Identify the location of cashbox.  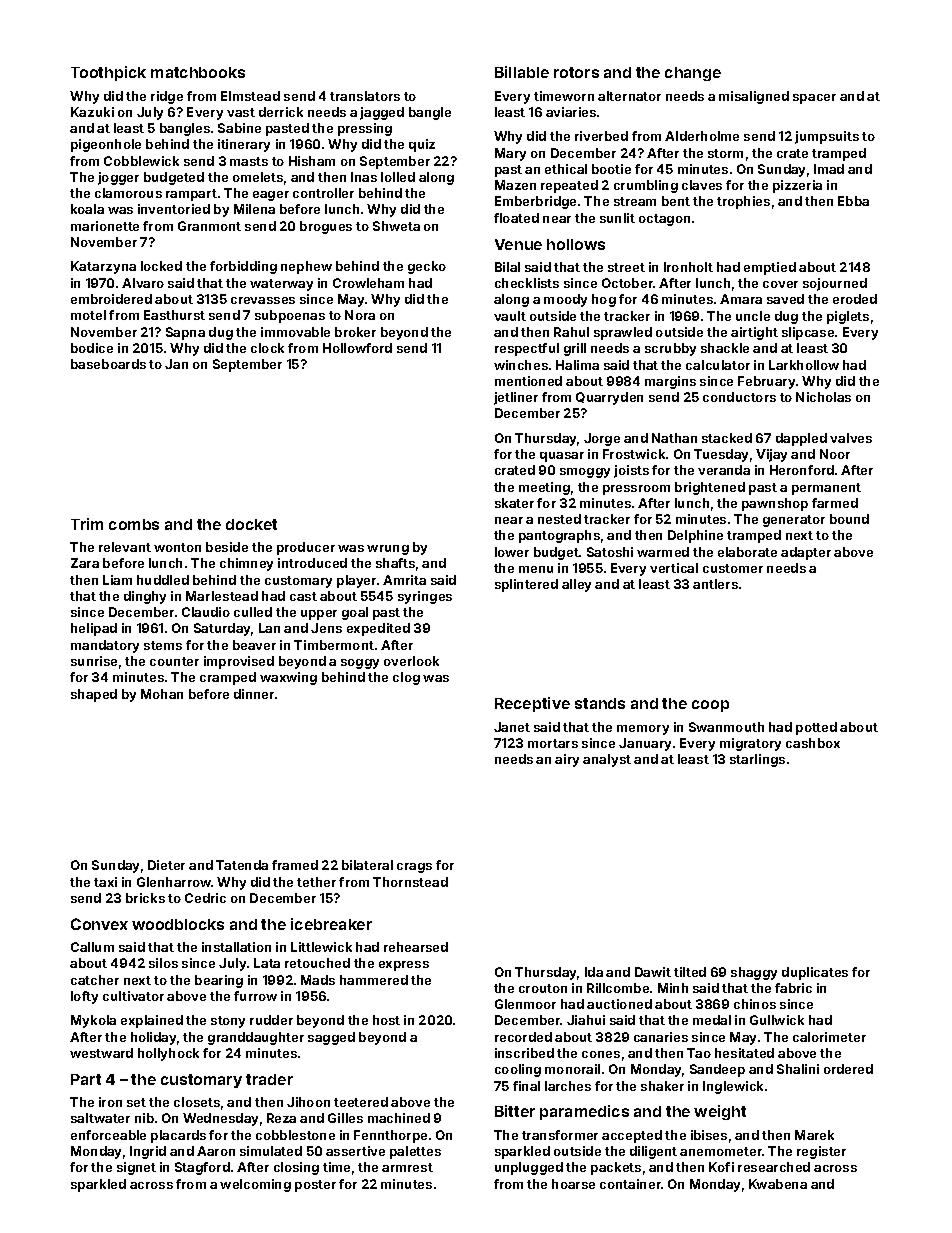
(813, 743).
